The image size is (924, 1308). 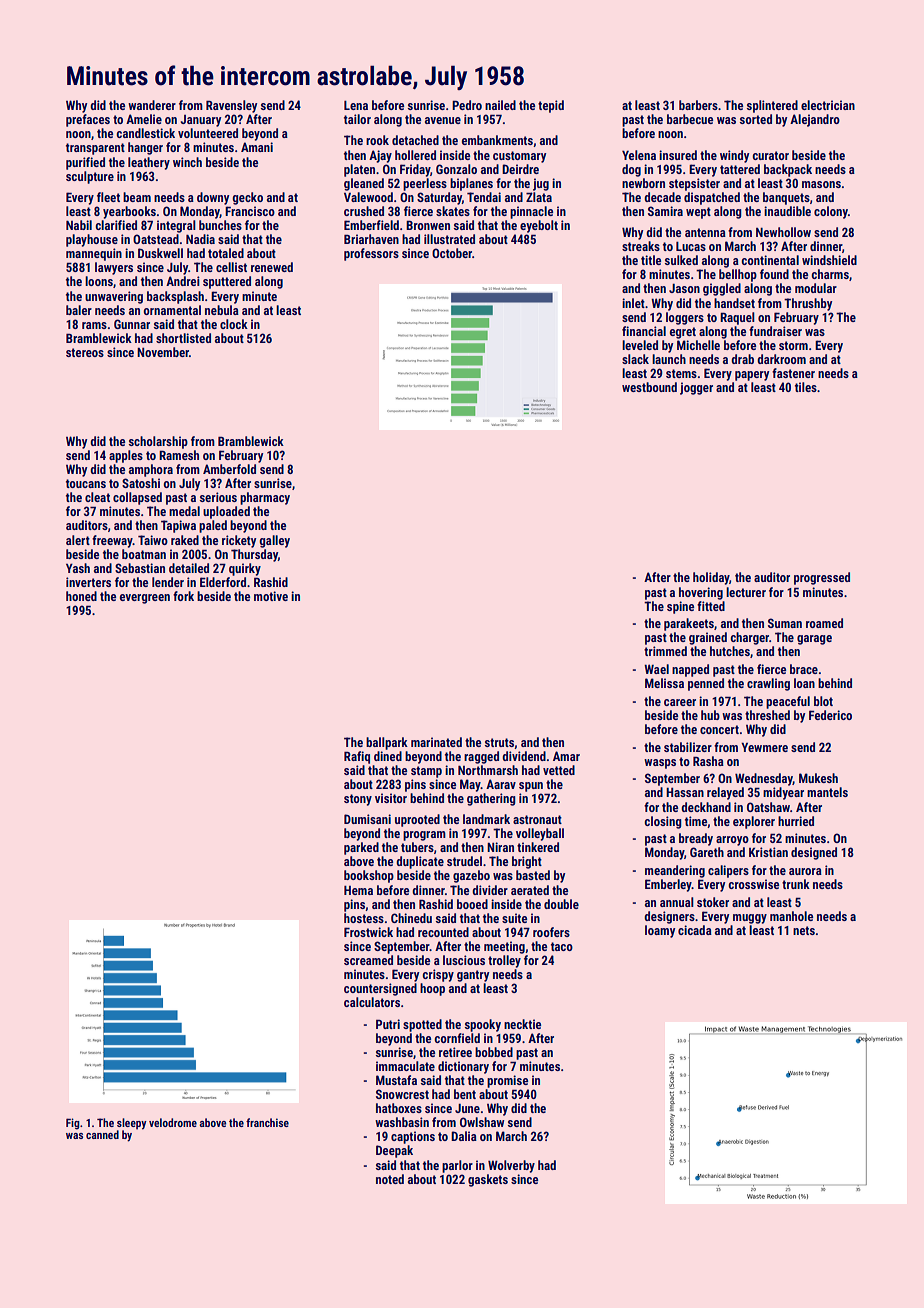 I want to click on marinated, so click(x=436, y=742).
